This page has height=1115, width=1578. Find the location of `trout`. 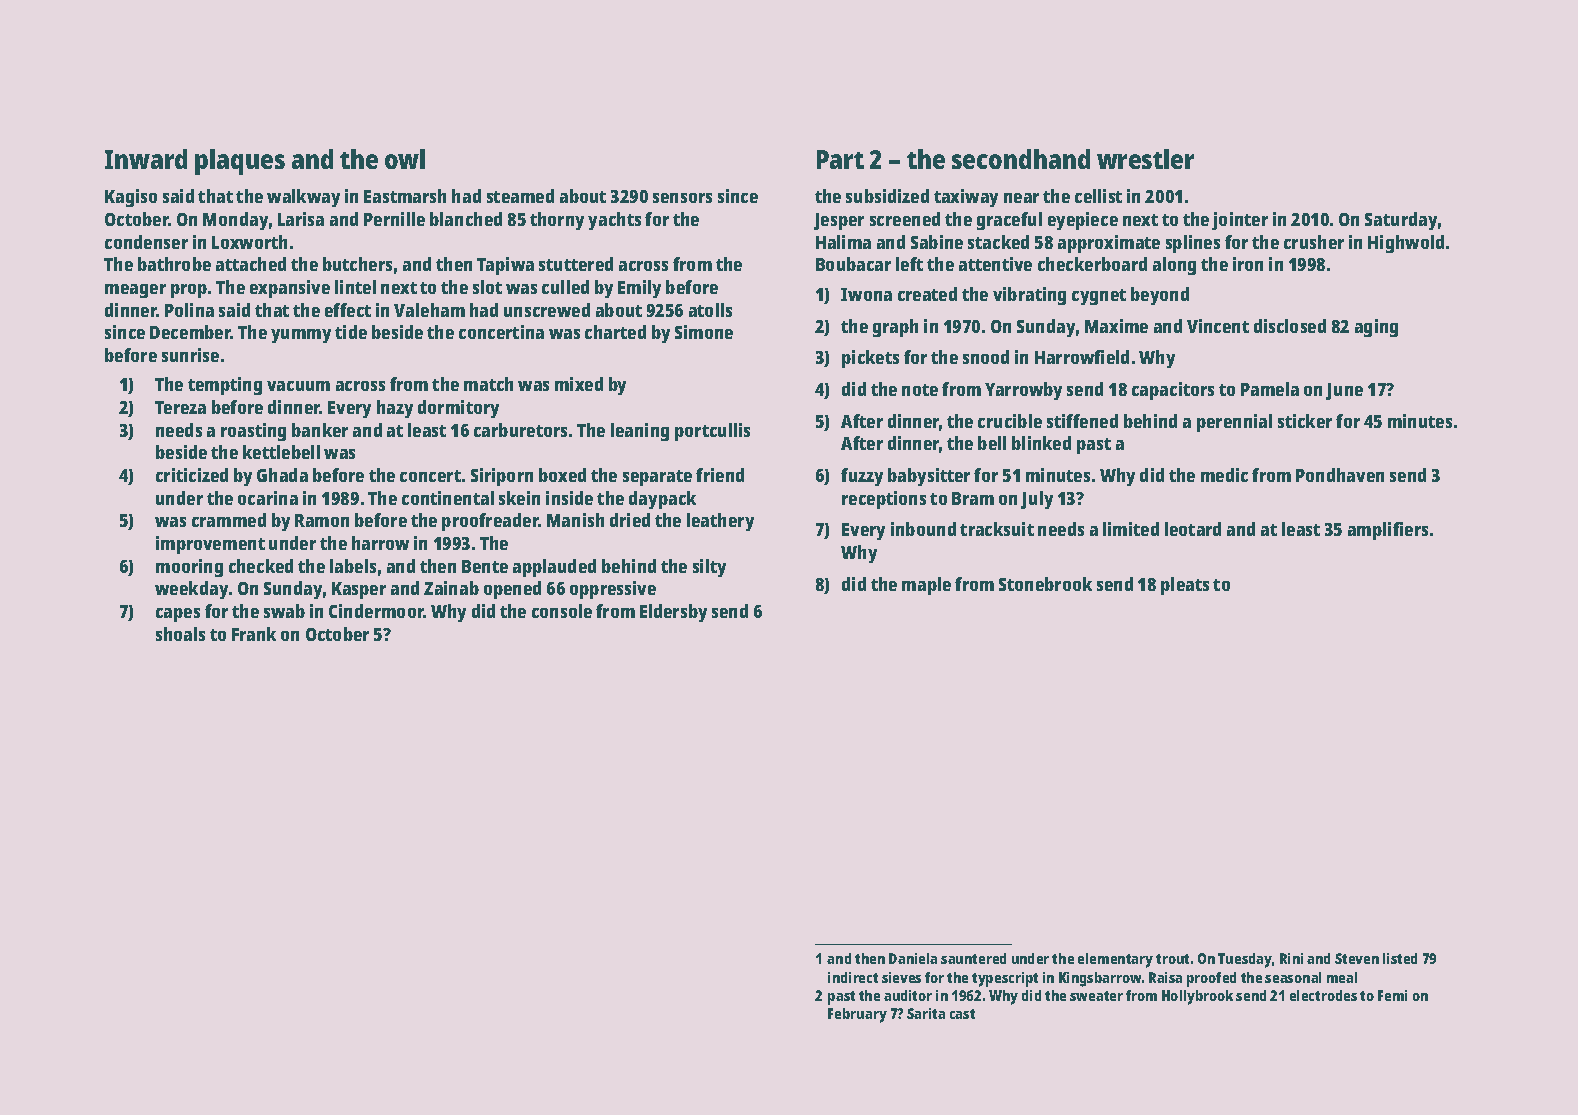

trout is located at coordinates (1172, 959).
